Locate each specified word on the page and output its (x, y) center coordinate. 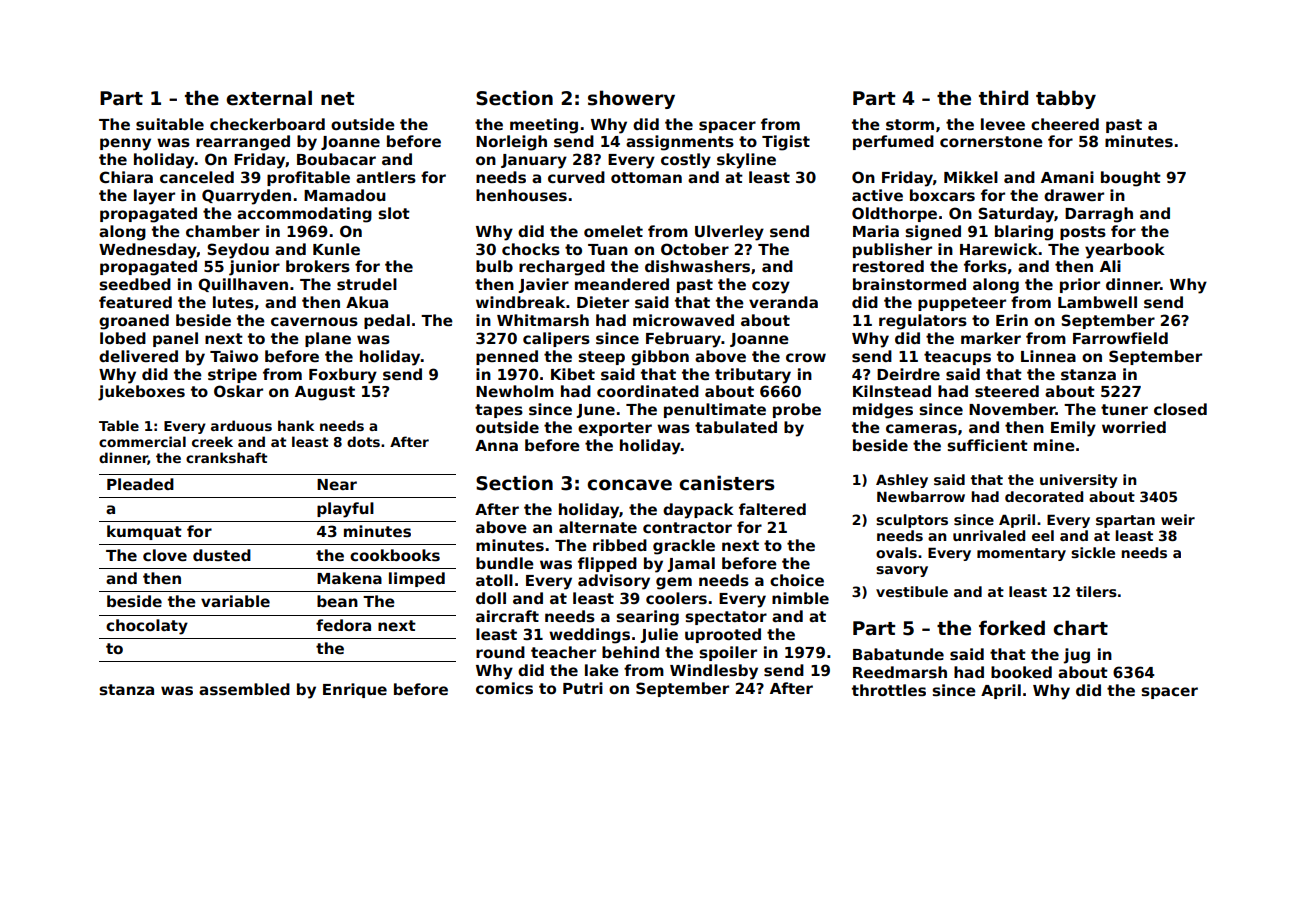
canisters (727, 483)
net (337, 99)
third (1003, 98)
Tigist (786, 143)
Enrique (355, 690)
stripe (232, 375)
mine (1054, 445)
